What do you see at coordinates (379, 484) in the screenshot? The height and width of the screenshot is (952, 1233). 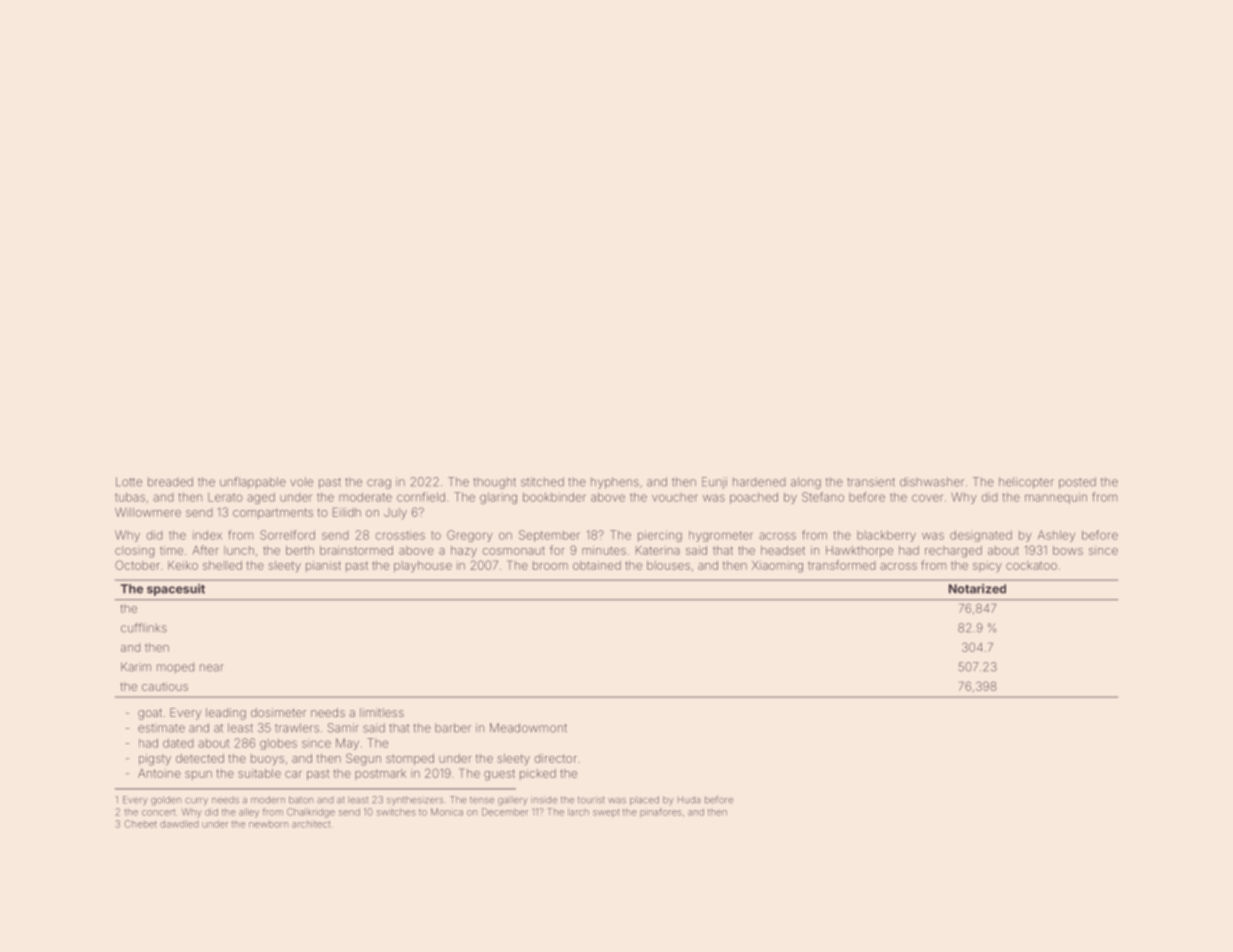 I see `crag` at bounding box center [379, 484].
